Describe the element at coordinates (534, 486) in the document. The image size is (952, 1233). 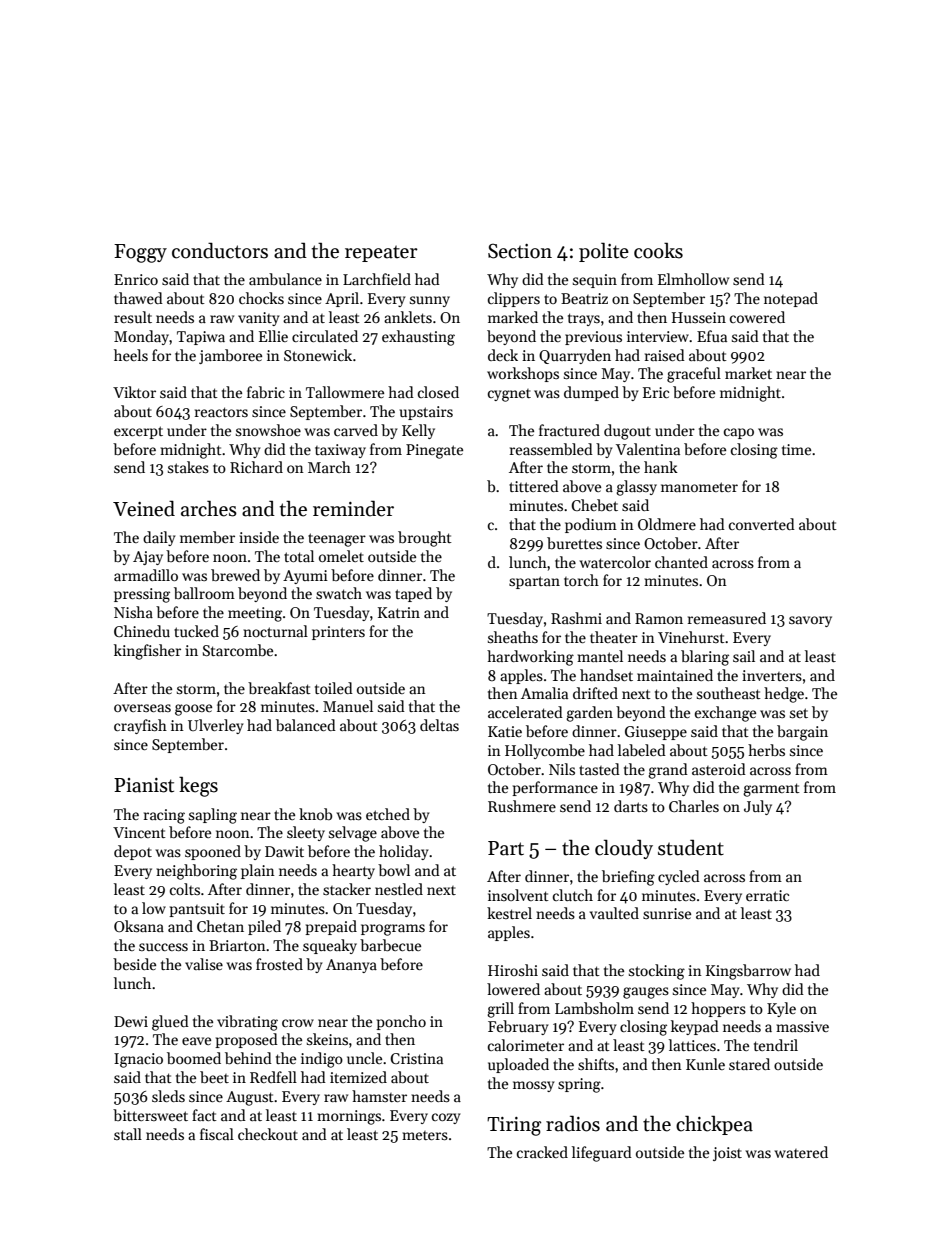
I see `tittered` at that location.
